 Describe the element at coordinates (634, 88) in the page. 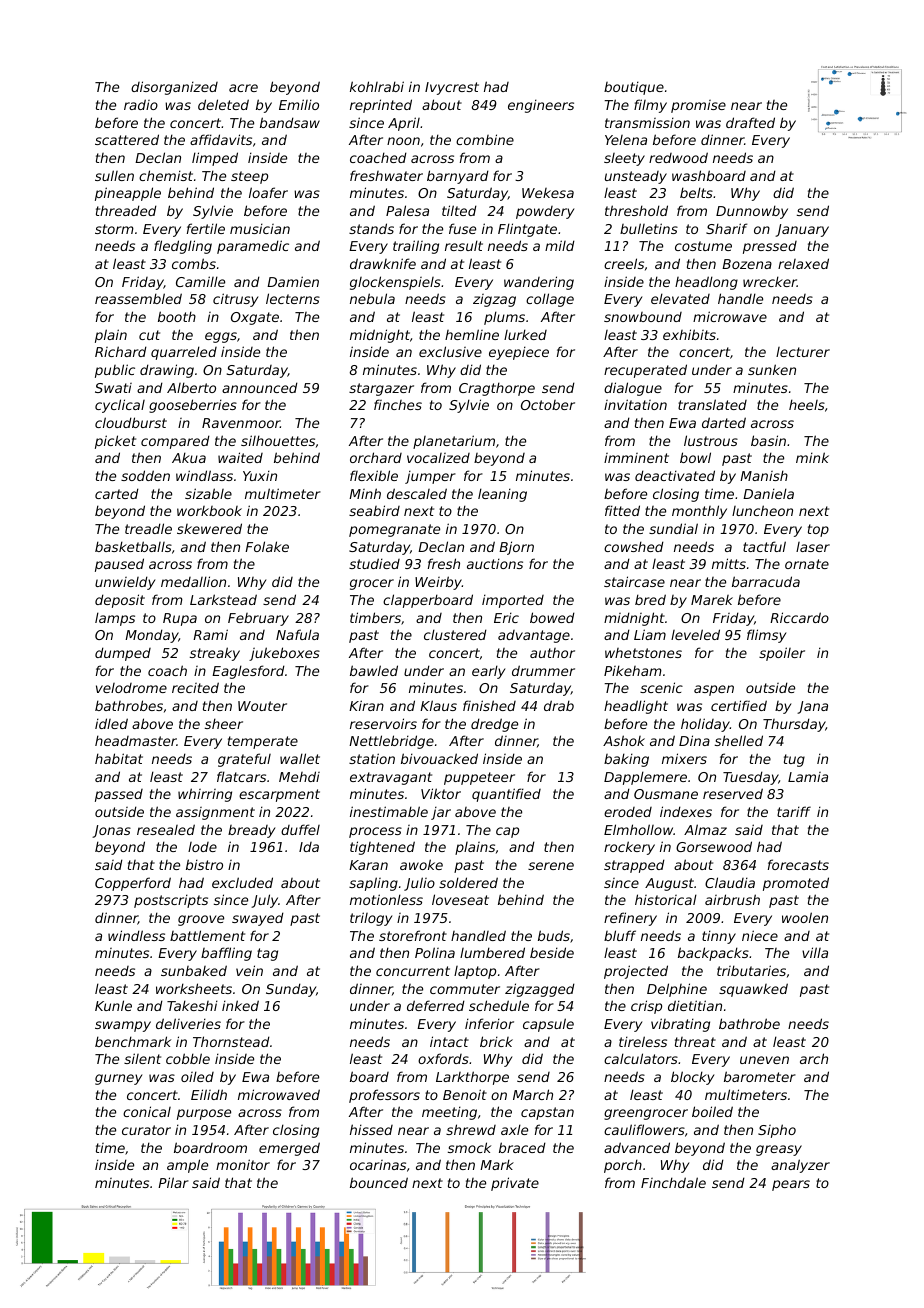

I see `boutique` at that location.
